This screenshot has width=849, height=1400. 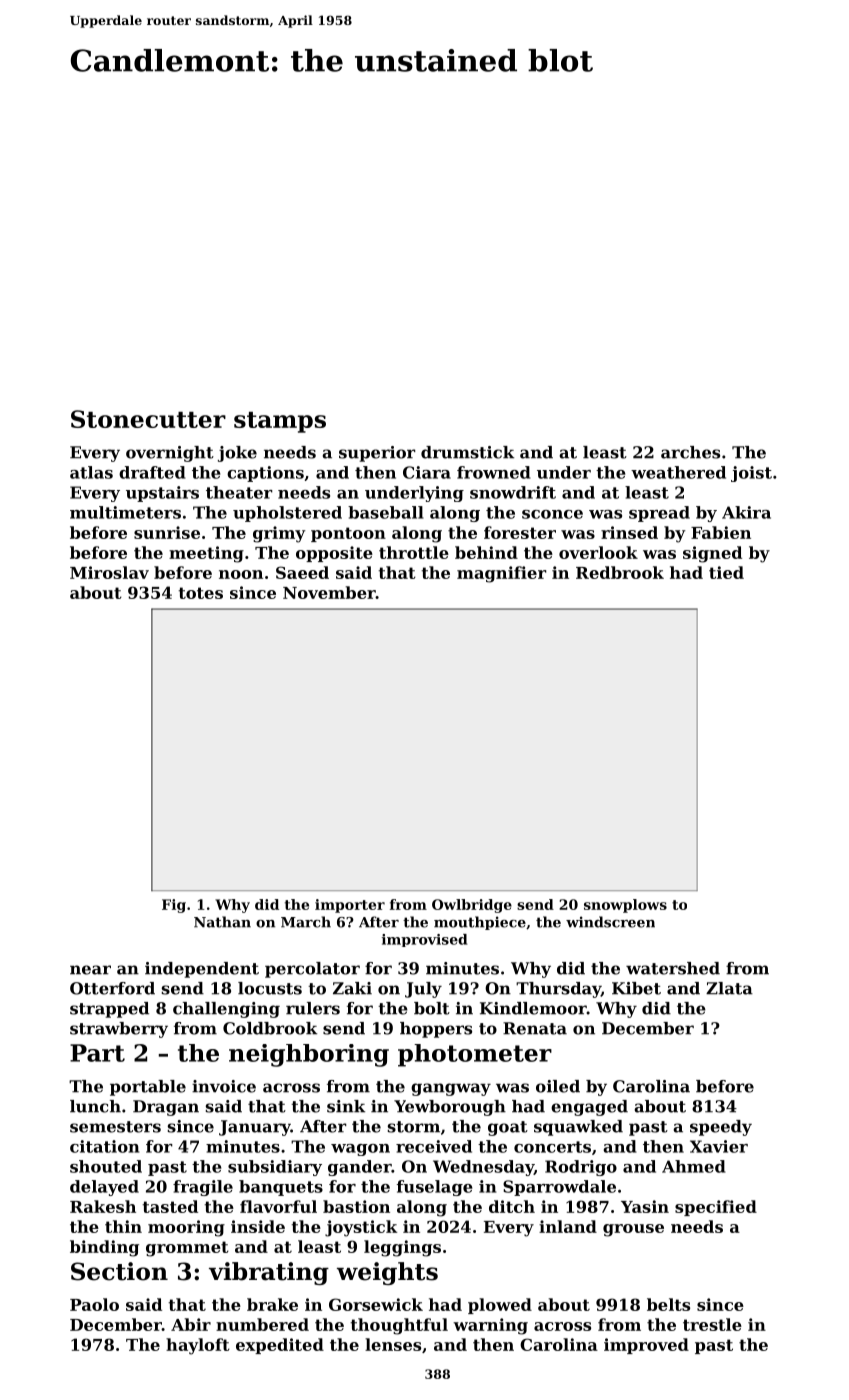 What do you see at coordinates (376, 1304) in the screenshot?
I see `Gorsewick` at bounding box center [376, 1304].
